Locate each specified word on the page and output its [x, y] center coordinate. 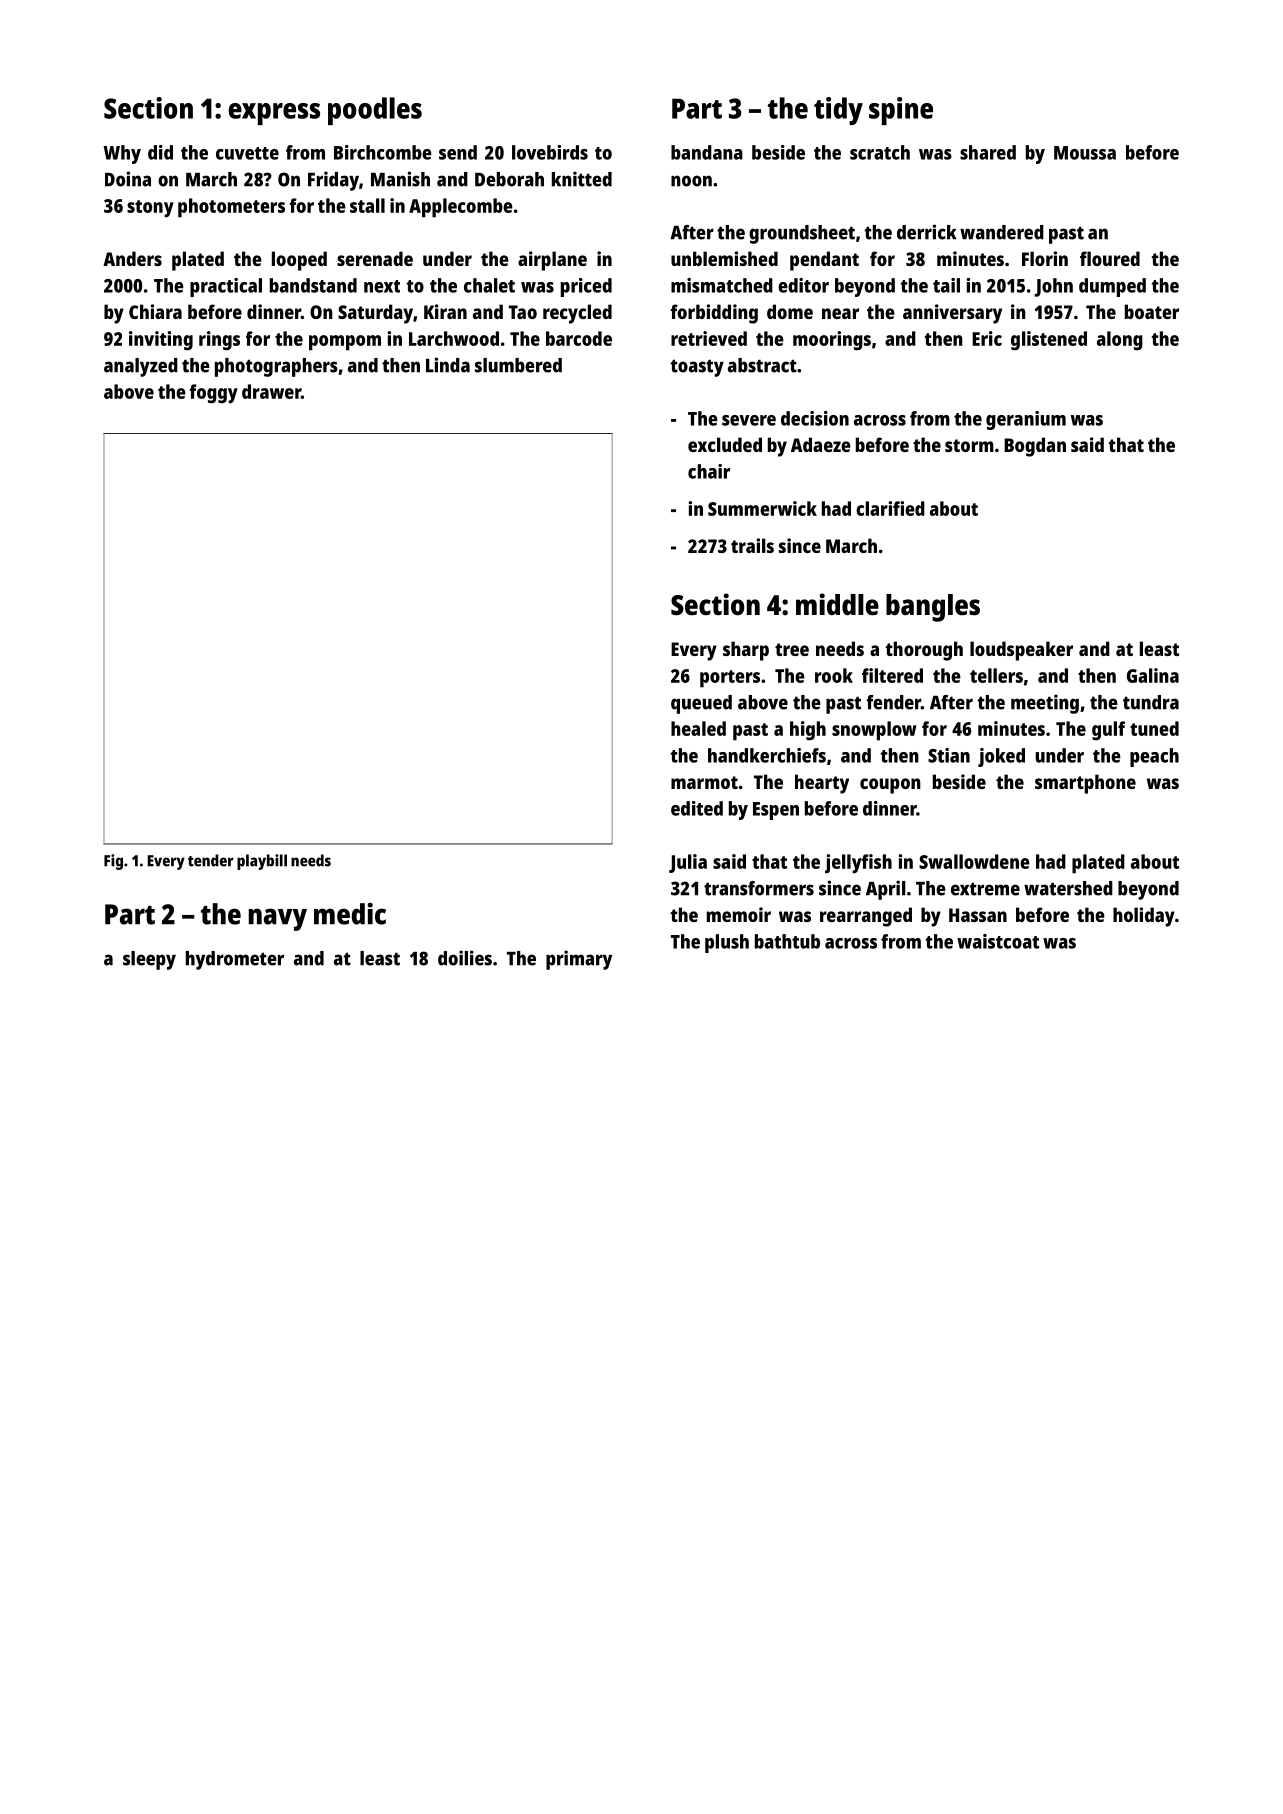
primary [579, 960]
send [458, 152]
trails [752, 545]
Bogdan [1035, 447]
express [274, 114]
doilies [465, 958]
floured [1110, 258]
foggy [213, 394]
